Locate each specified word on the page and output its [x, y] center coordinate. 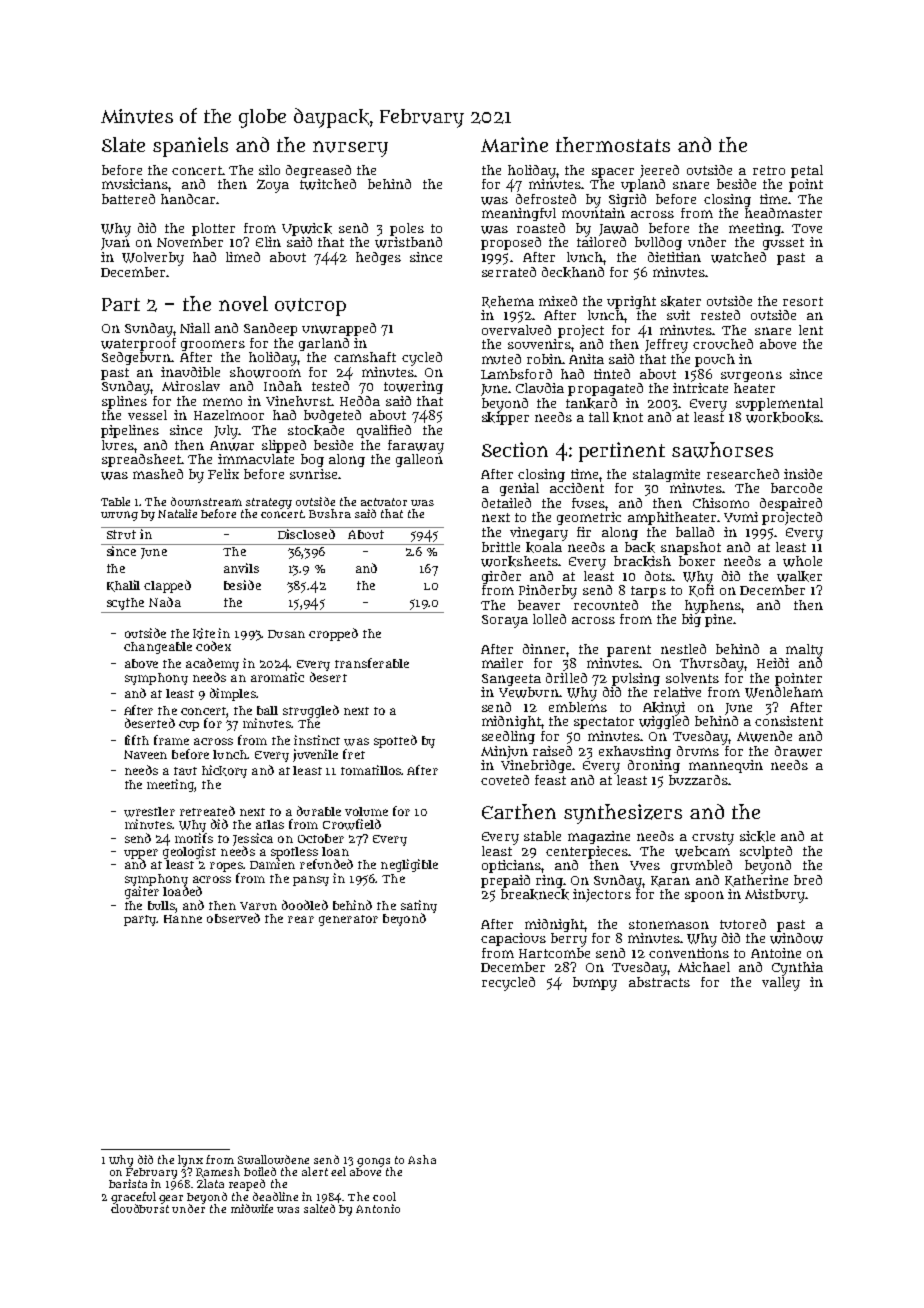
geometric [589, 518]
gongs [373, 1162]
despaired [791, 504]
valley [781, 984]
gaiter [142, 892]
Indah [283, 386]
